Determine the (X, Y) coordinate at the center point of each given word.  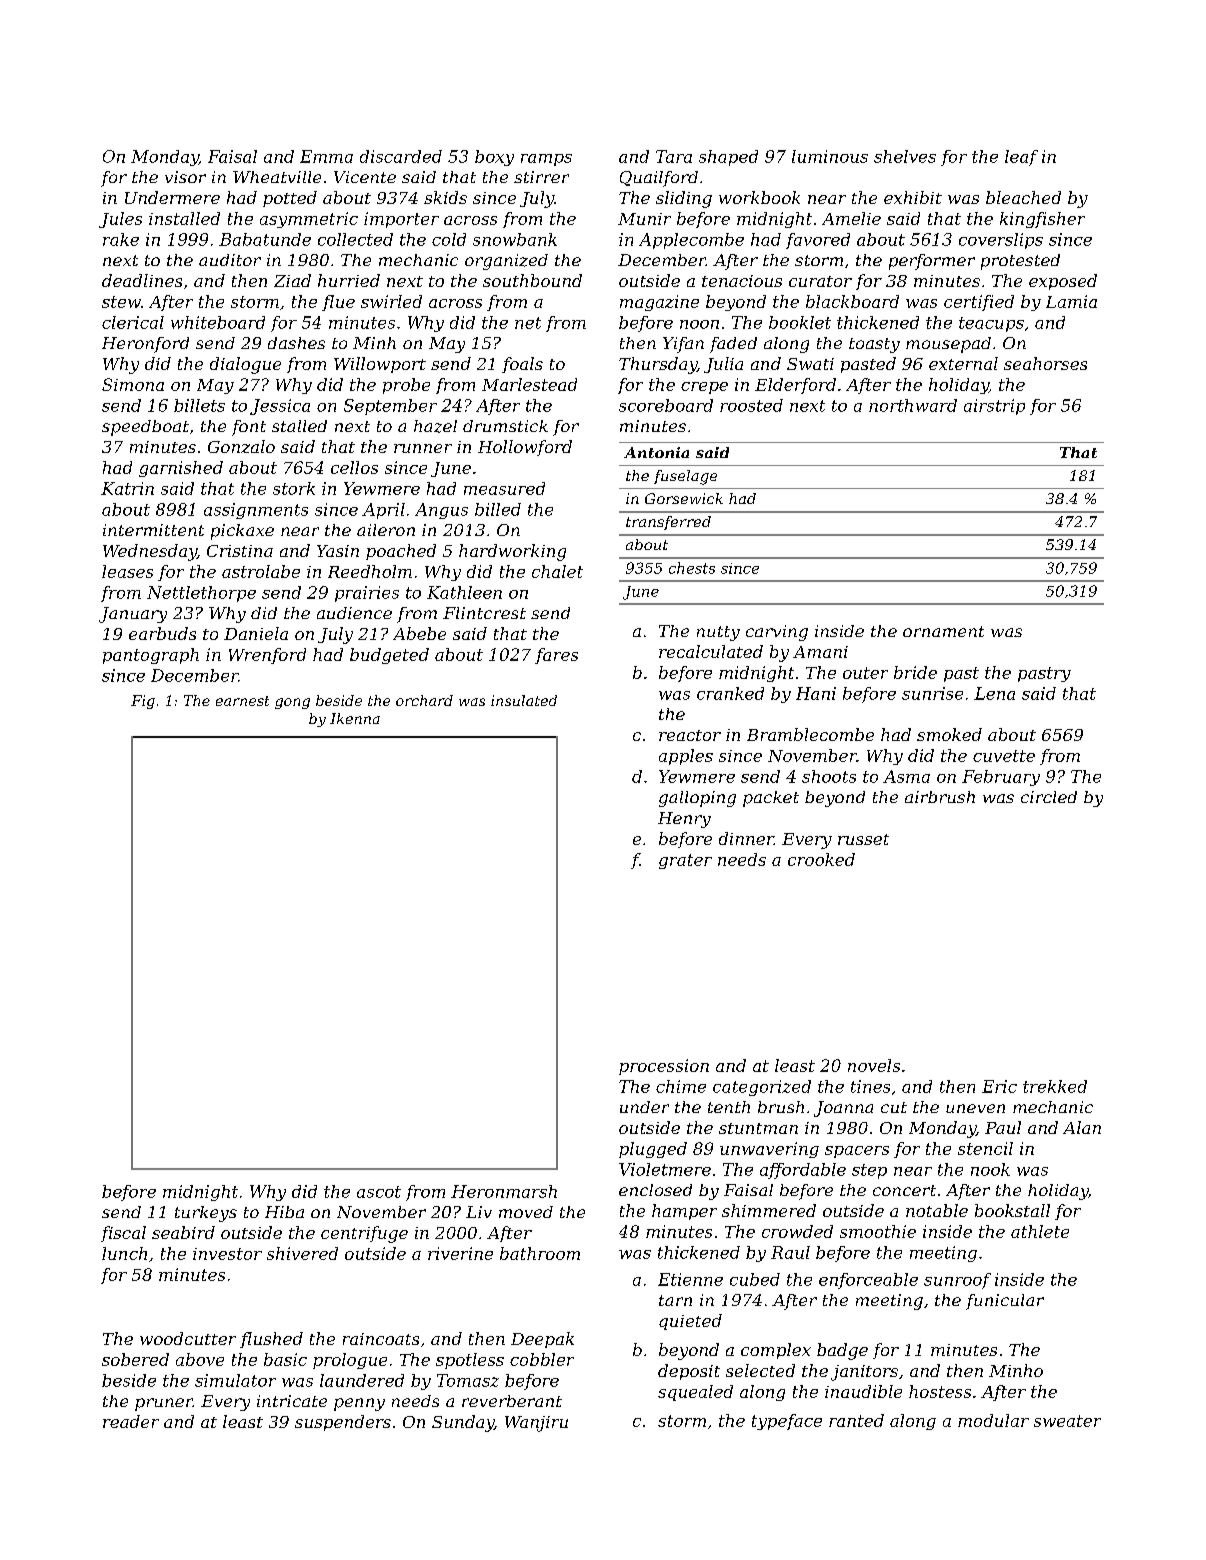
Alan (1082, 1127)
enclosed (655, 1190)
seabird (183, 1232)
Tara (674, 156)
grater (685, 861)
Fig (143, 702)
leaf (1021, 158)
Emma (326, 156)
